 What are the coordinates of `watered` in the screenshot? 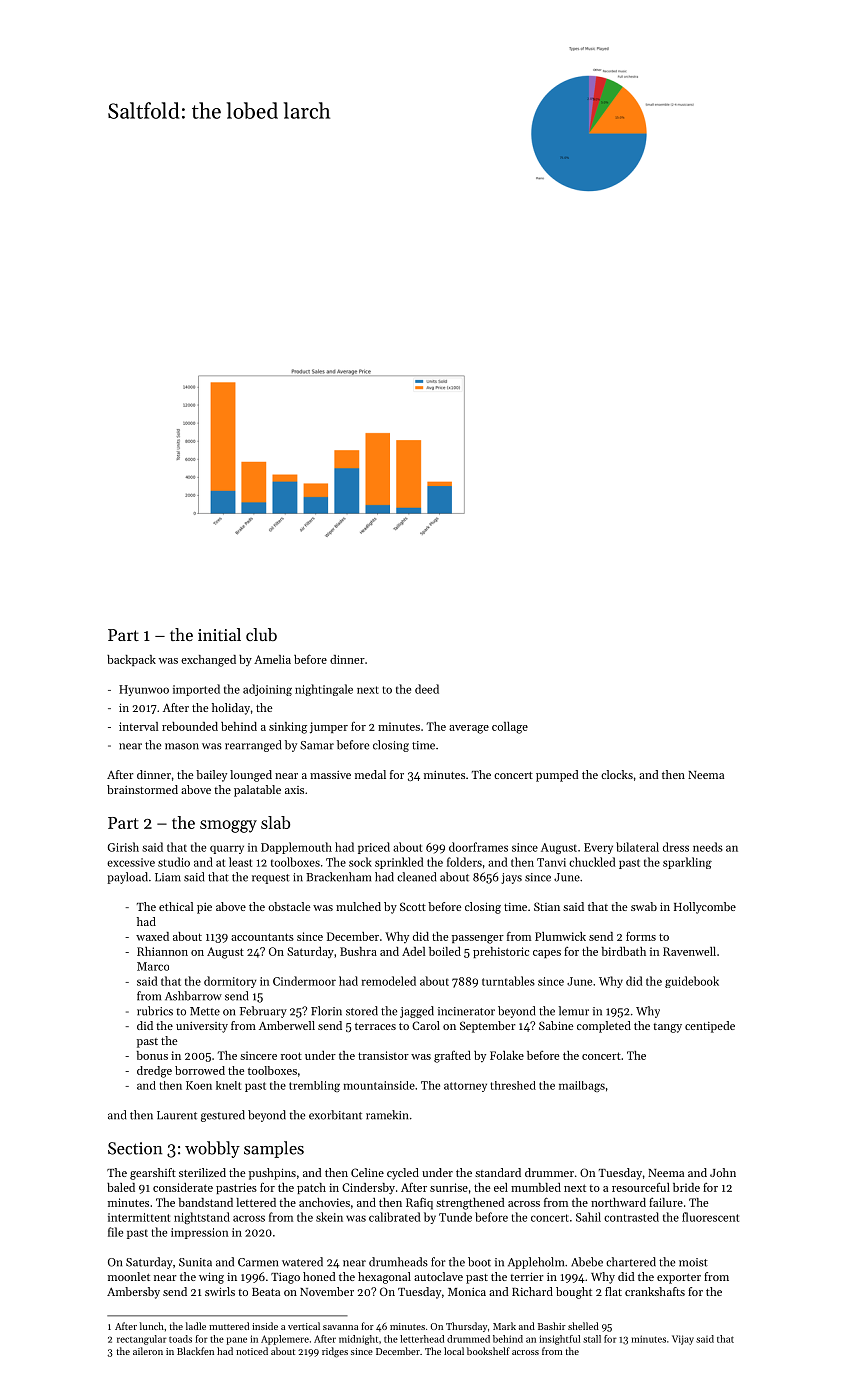 It's located at (302, 1262).
